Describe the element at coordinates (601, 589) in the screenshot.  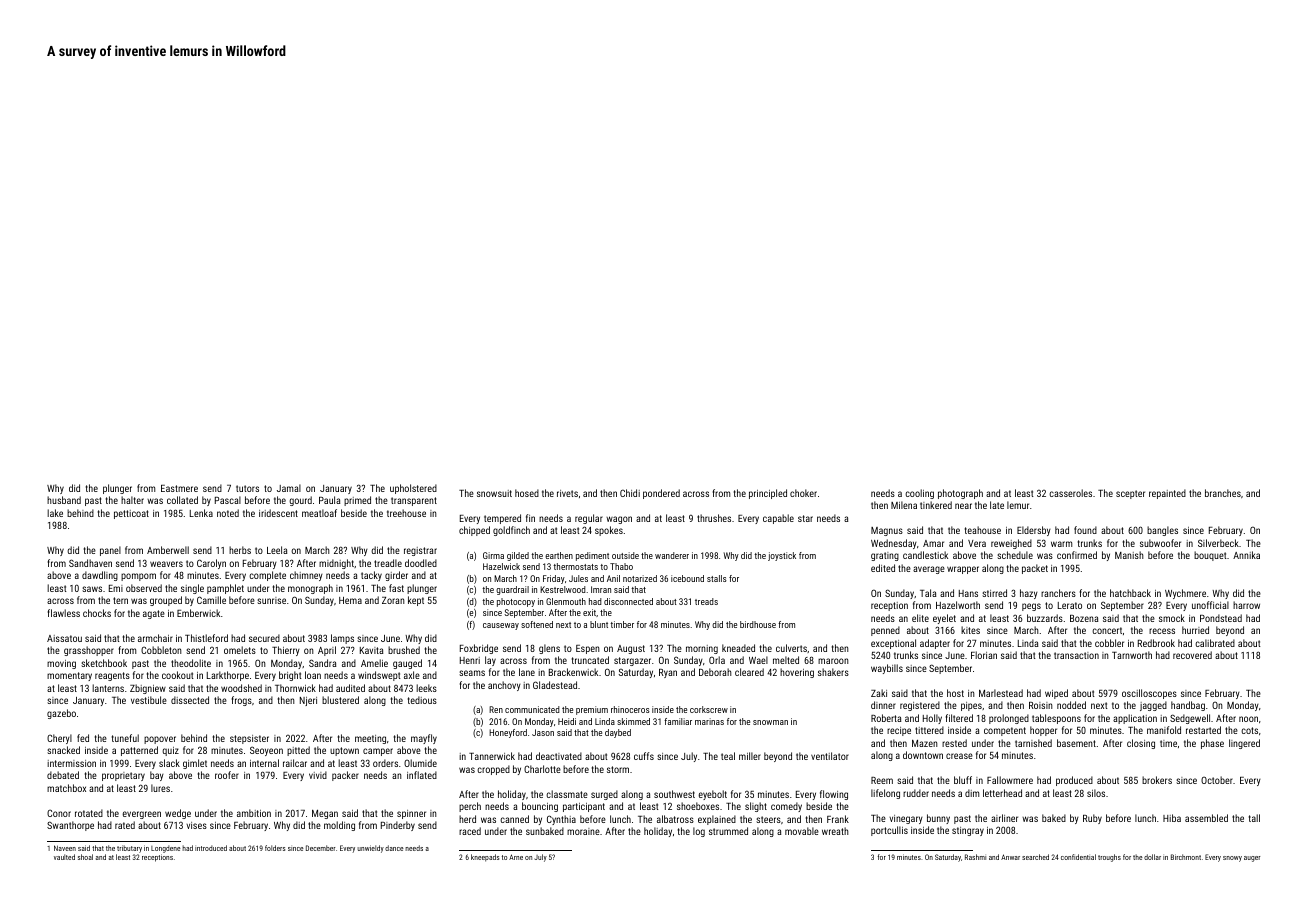
I see `Imran` at that location.
